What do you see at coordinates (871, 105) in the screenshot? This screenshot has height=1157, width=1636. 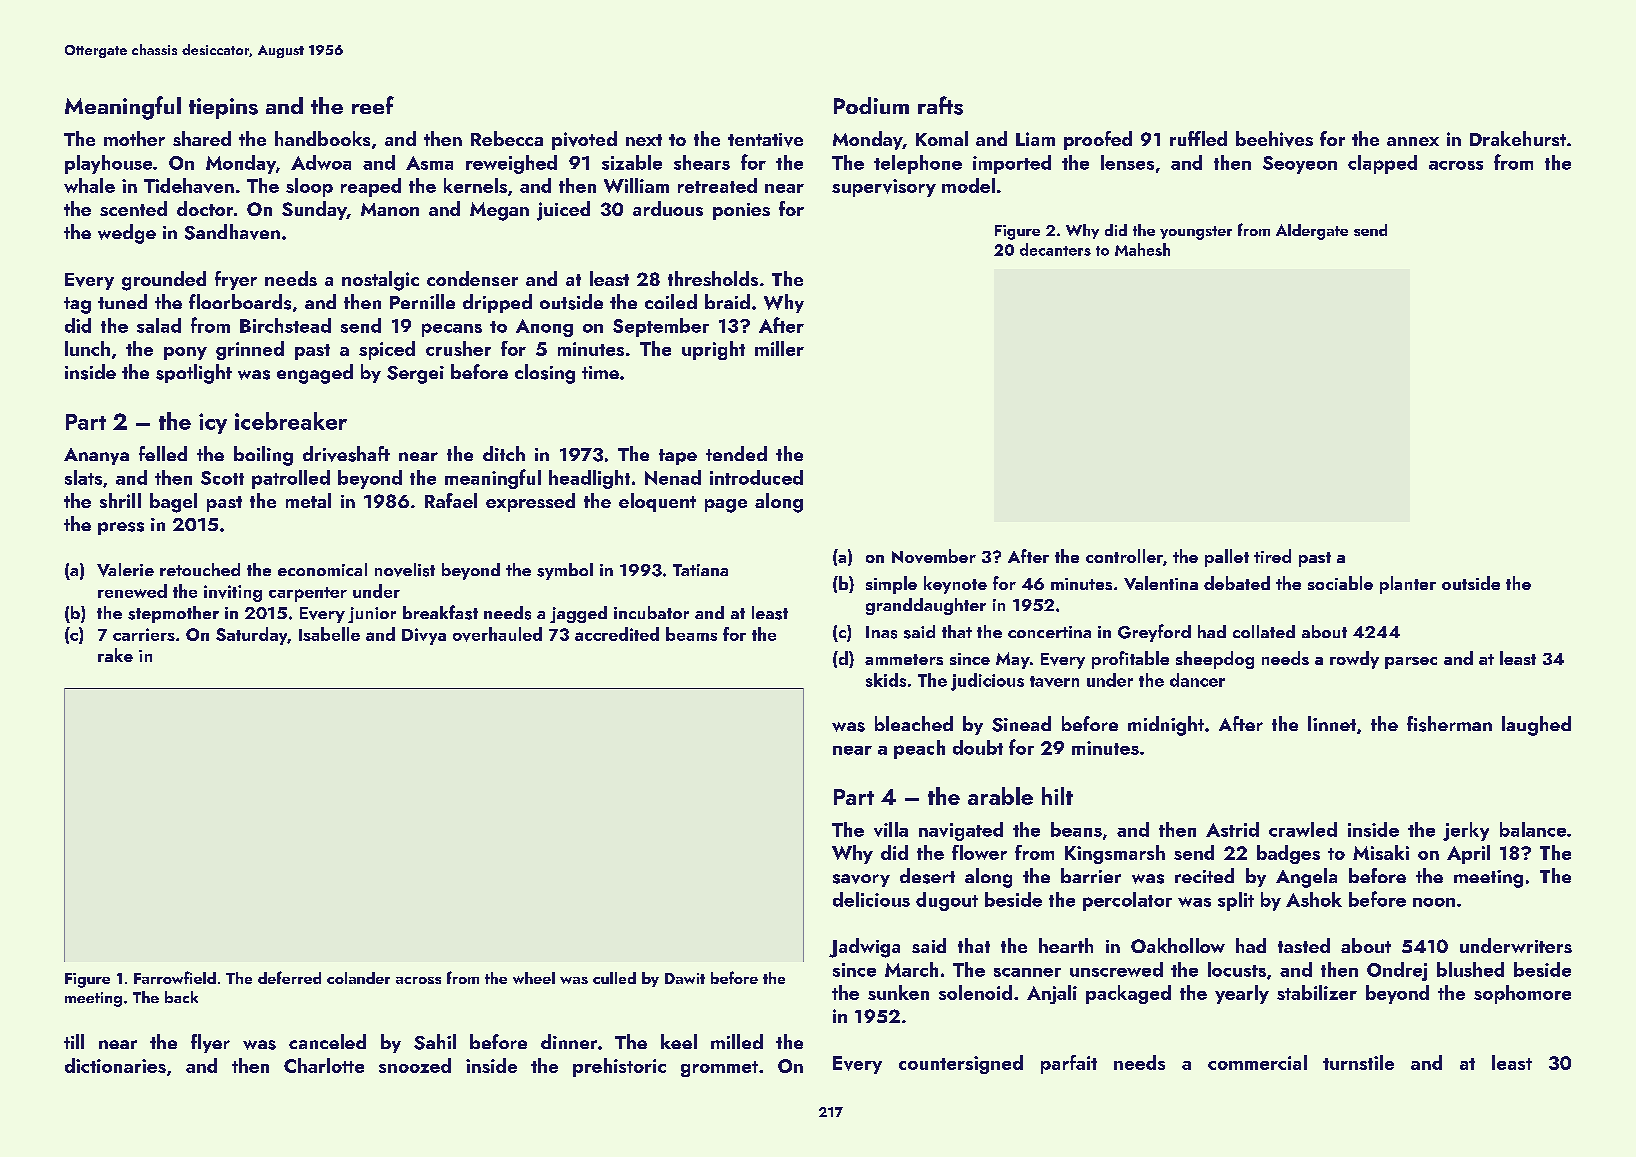 I see `Podium` at bounding box center [871, 105].
